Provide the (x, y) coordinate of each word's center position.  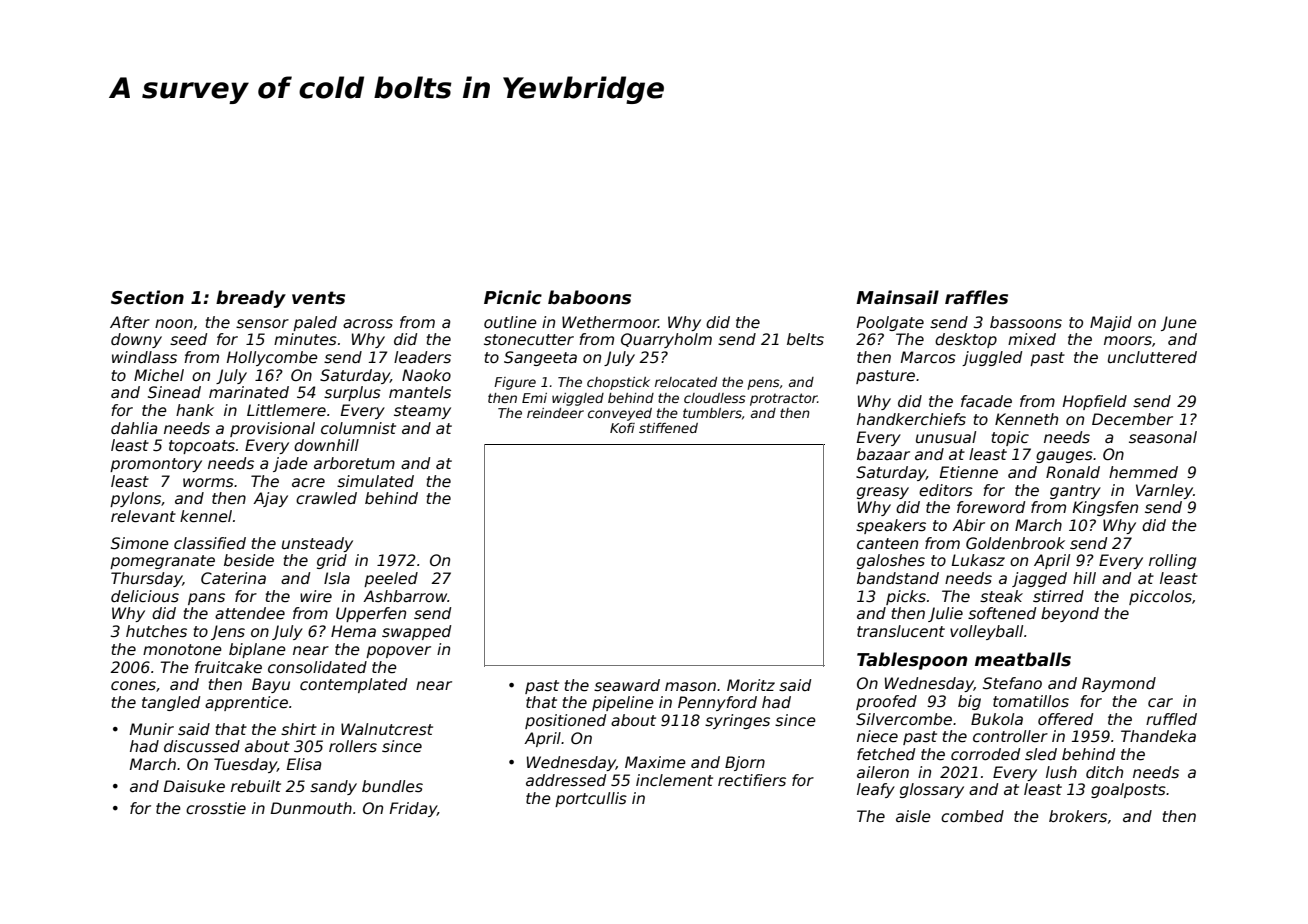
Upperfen (371, 614)
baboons (589, 297)
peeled (391, 579)
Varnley (1164, 491)
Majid (1111, 323)
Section (147, 297)
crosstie (216, 808)
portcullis (591, 799)
